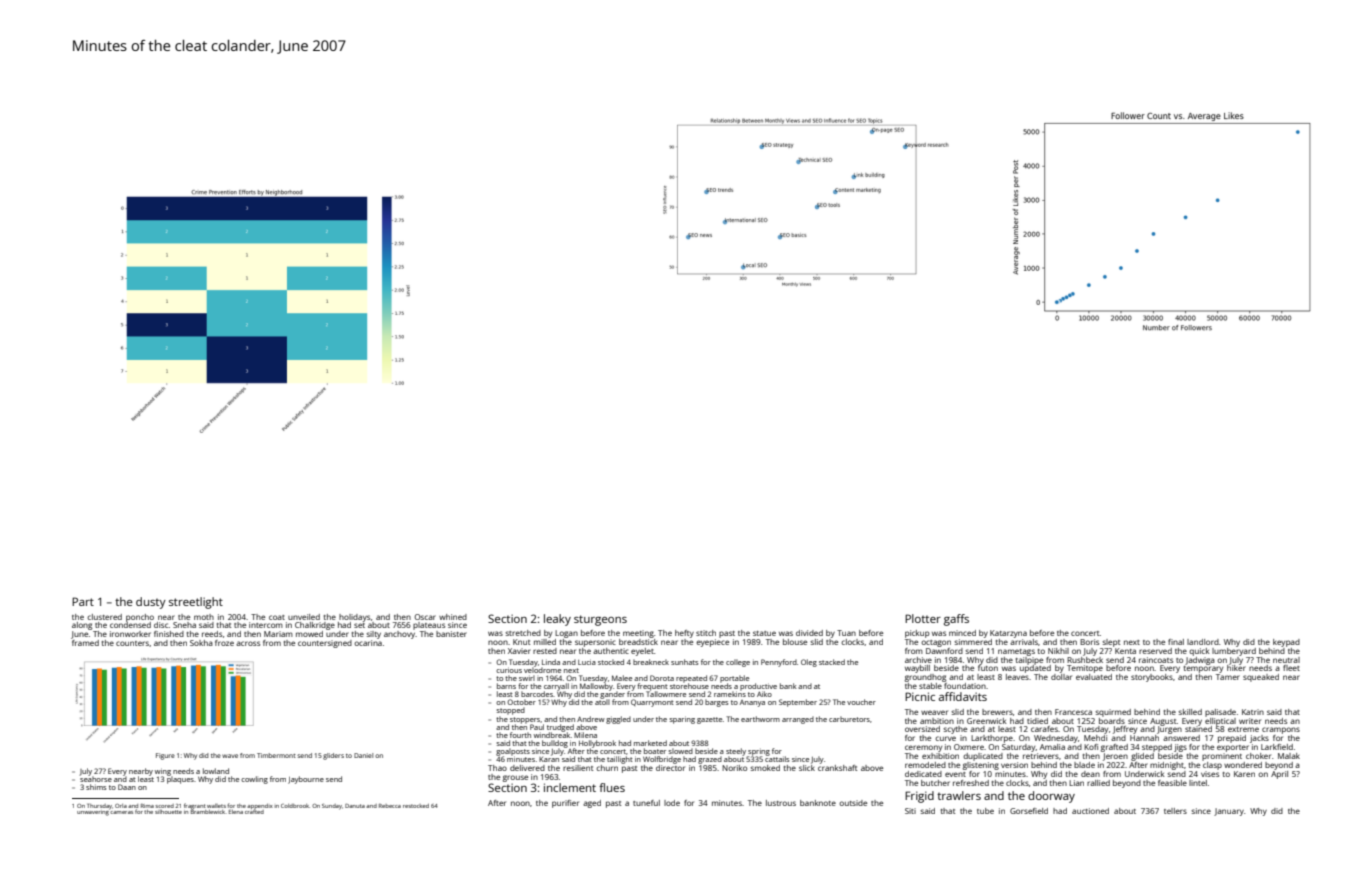 Image resolution: width=1372 pixels, height=887 pixels. I want to click on curious, so click(509, 670).
